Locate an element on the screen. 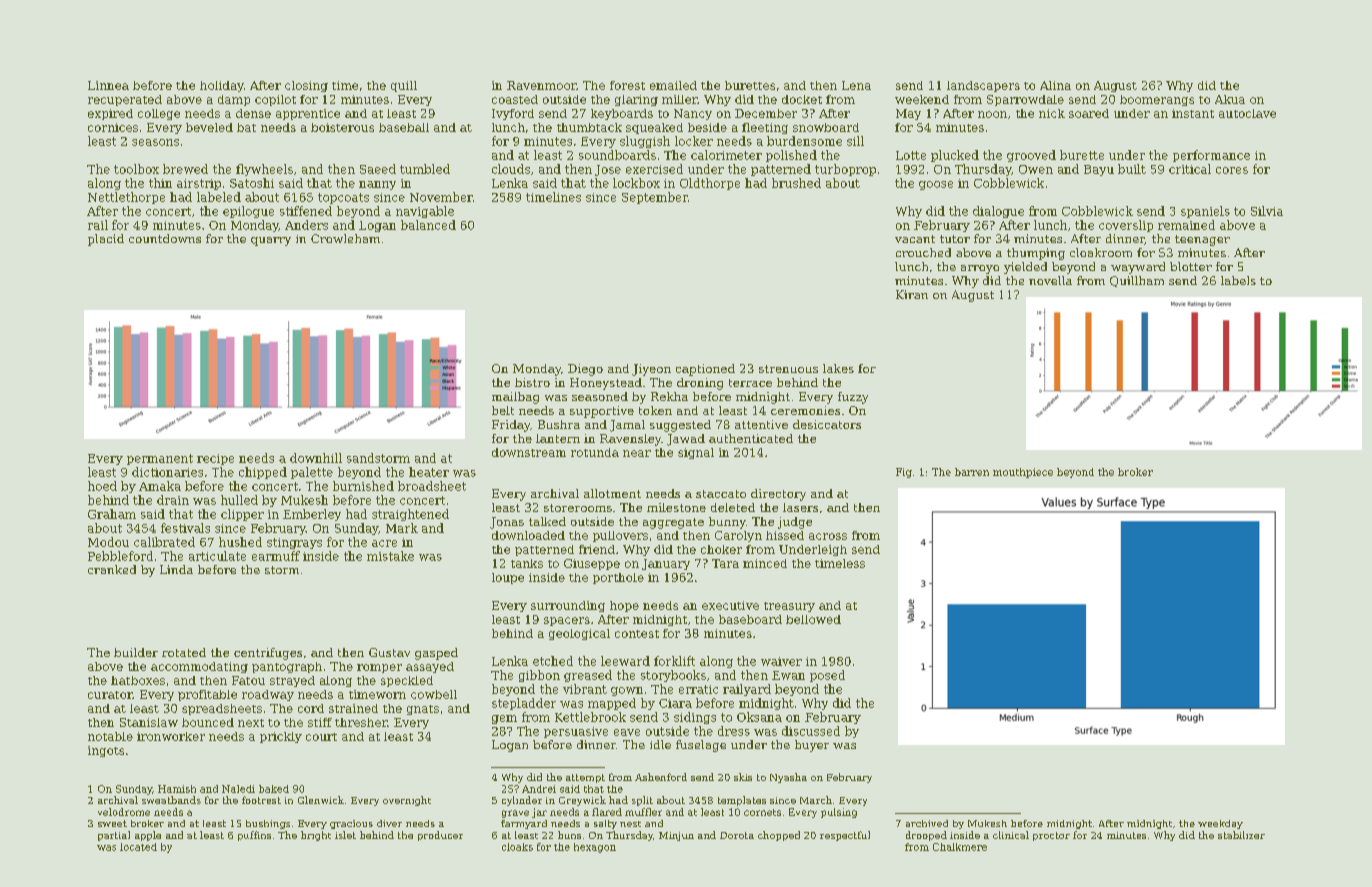  placid is located at coordinates (106, 240).
